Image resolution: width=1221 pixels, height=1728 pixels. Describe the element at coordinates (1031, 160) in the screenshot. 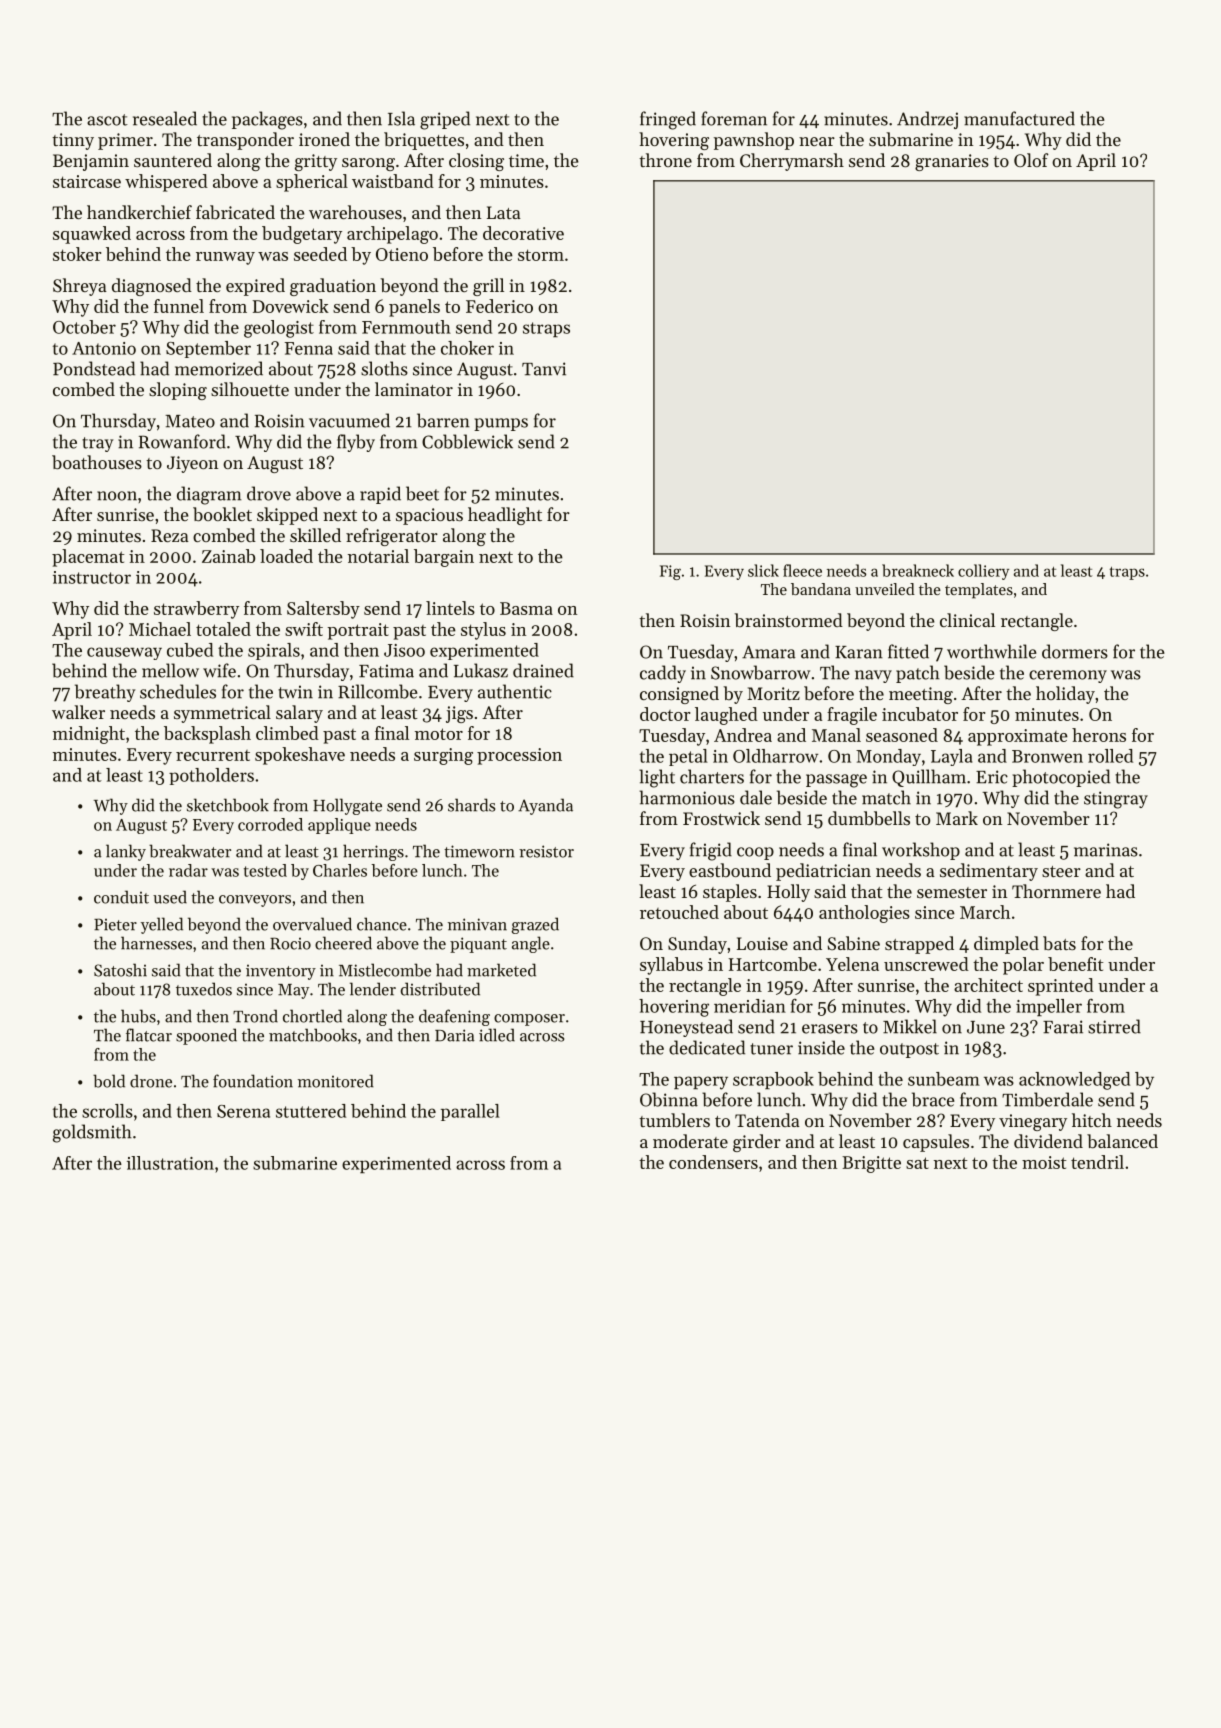

I see `Olof` at that location.
